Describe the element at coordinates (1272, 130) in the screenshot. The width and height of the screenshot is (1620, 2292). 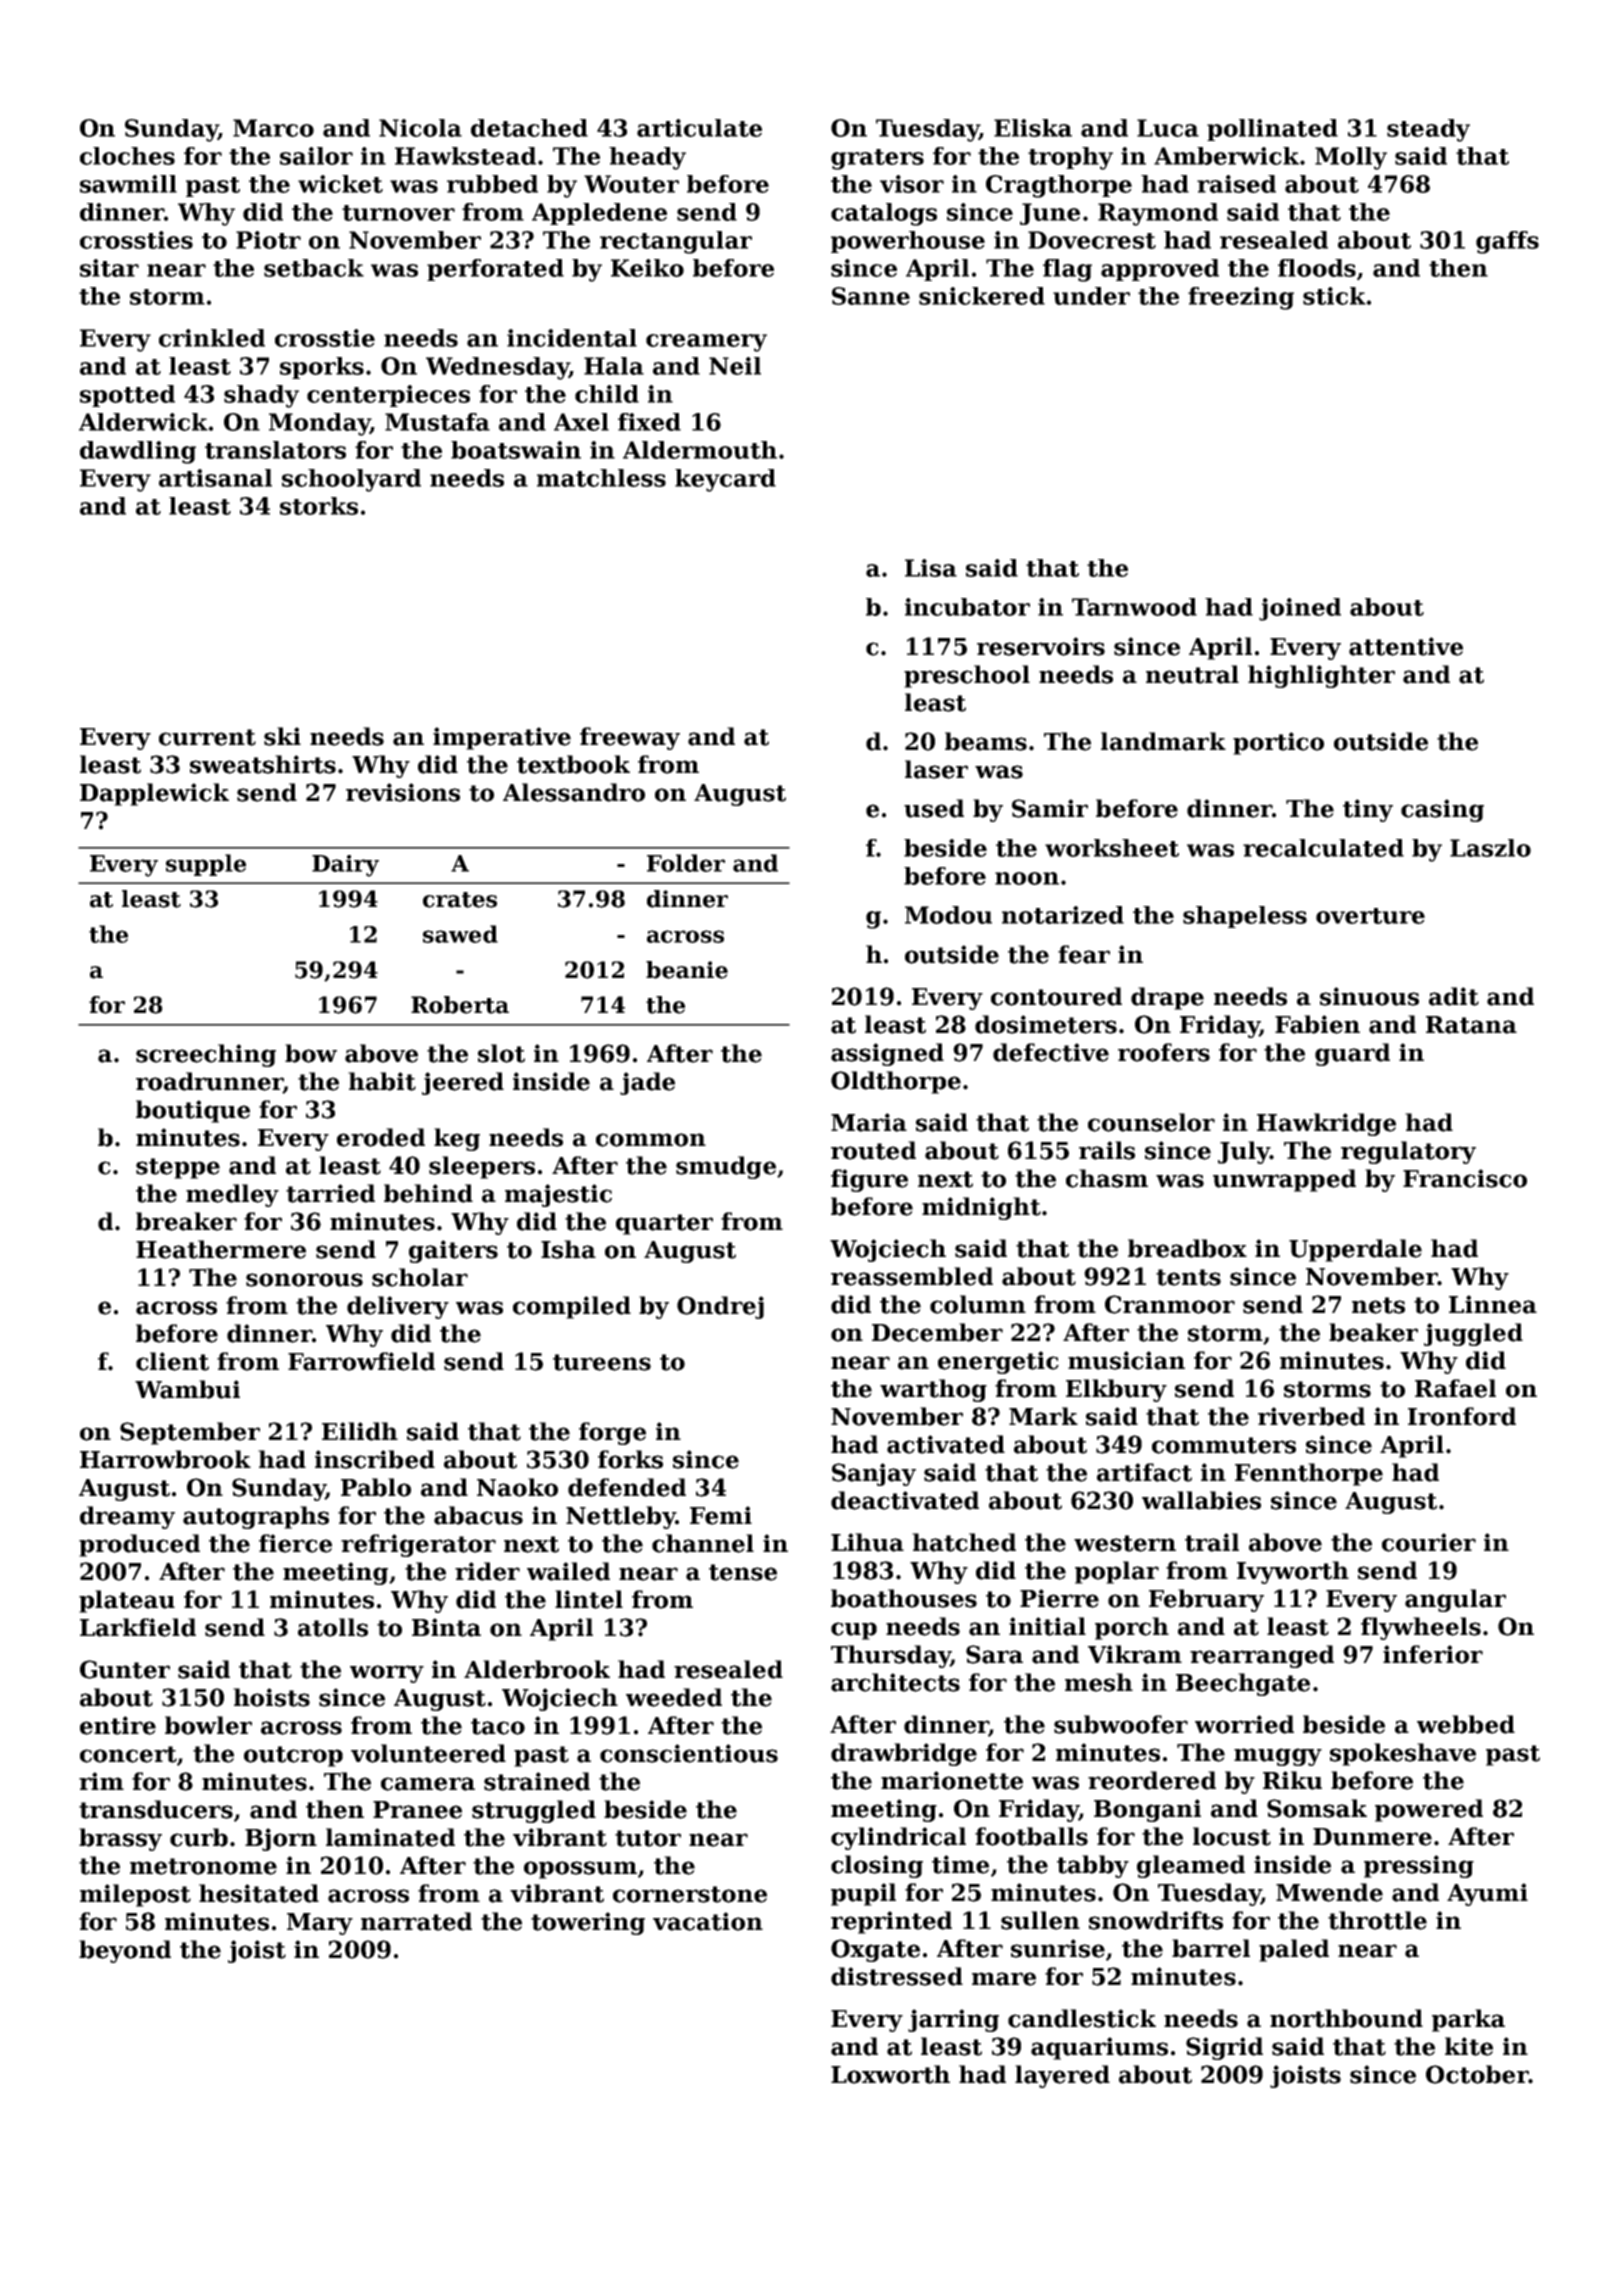
I see `pollinated` at that location.
